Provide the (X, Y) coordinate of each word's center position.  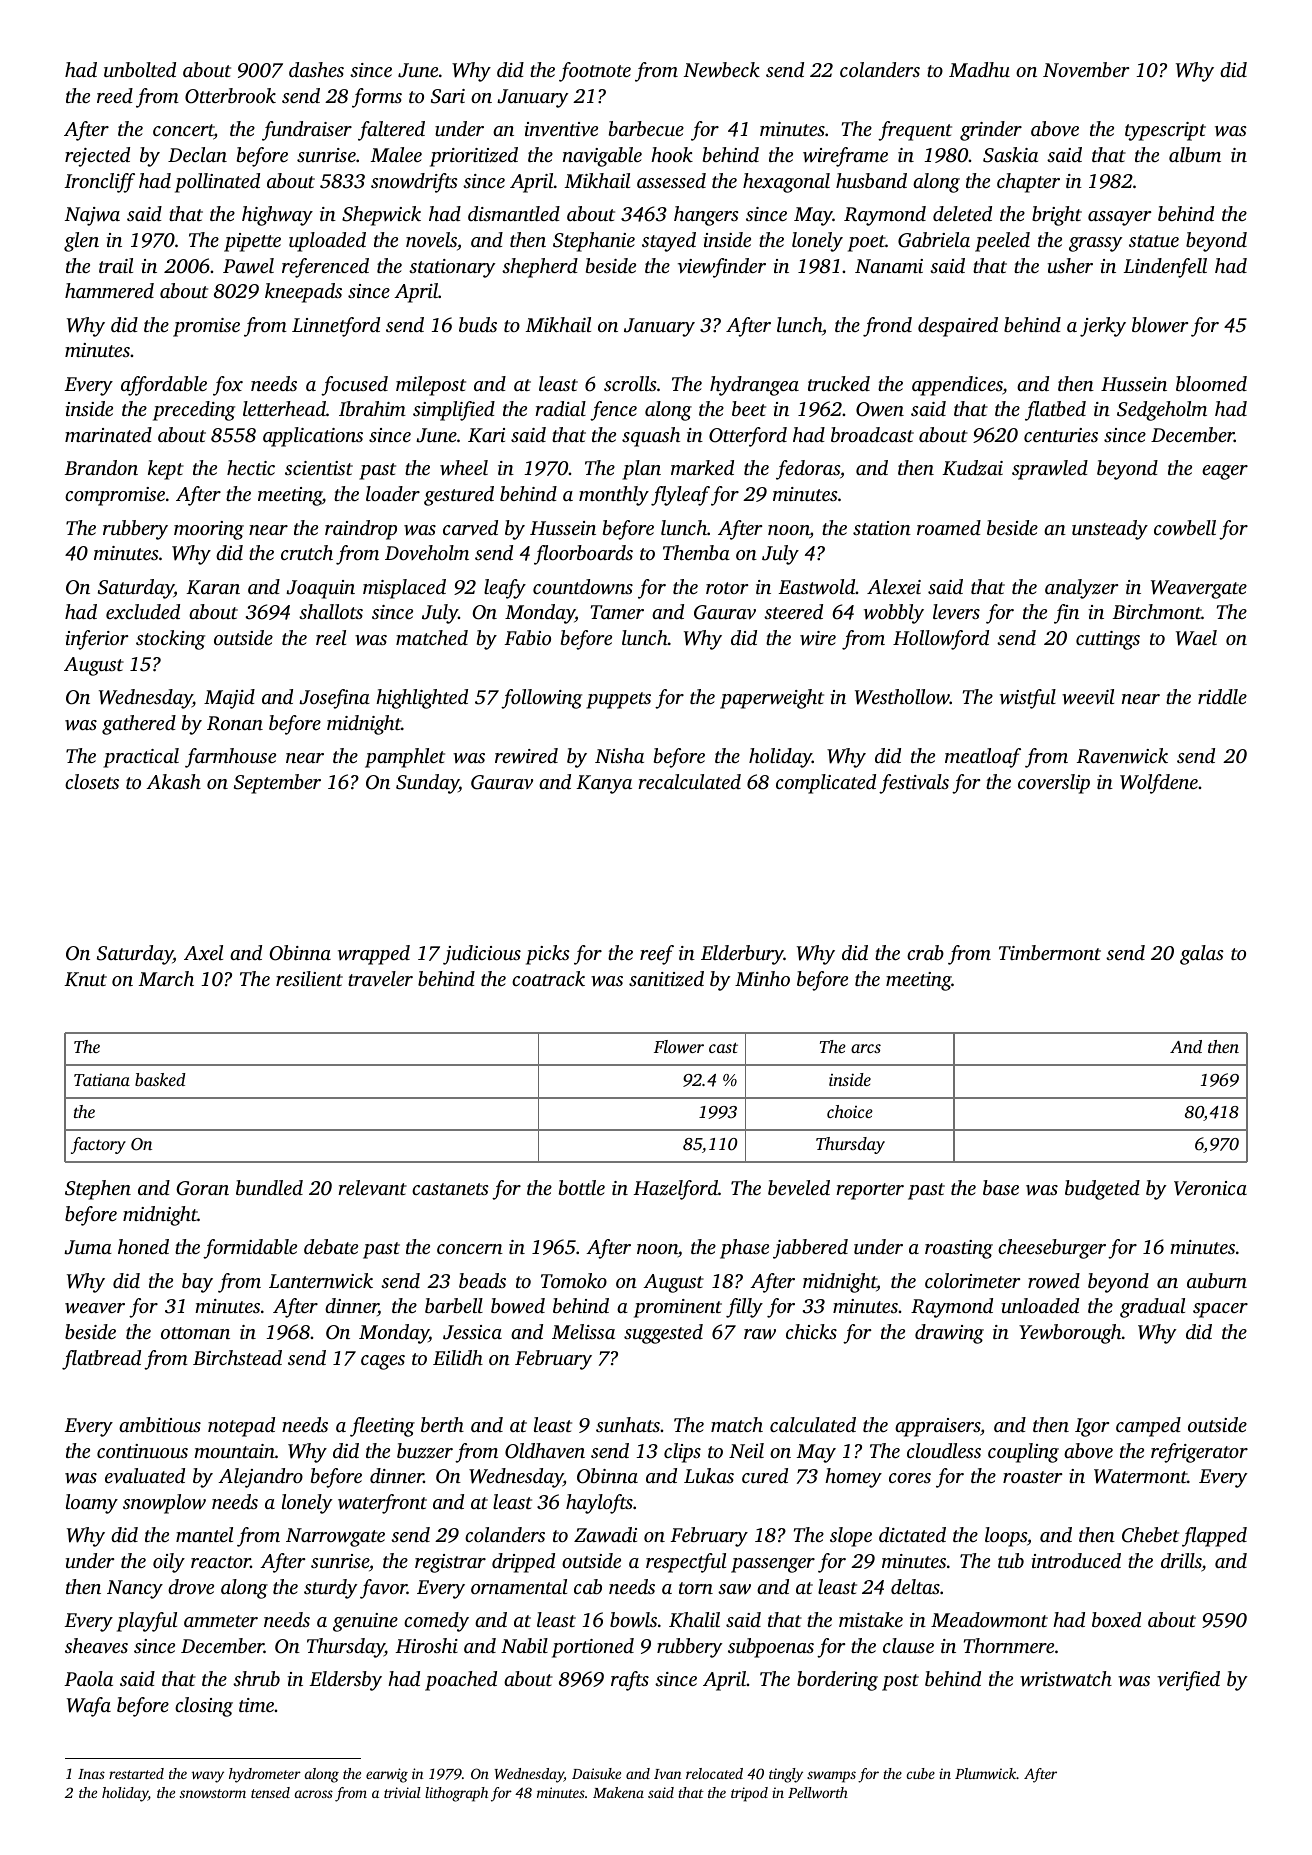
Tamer (617, 612)
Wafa (89, 1707)
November (1086, 69)
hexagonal (786, 183)
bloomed (1211, 383)
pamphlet (405, 758)
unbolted (140, 69)
